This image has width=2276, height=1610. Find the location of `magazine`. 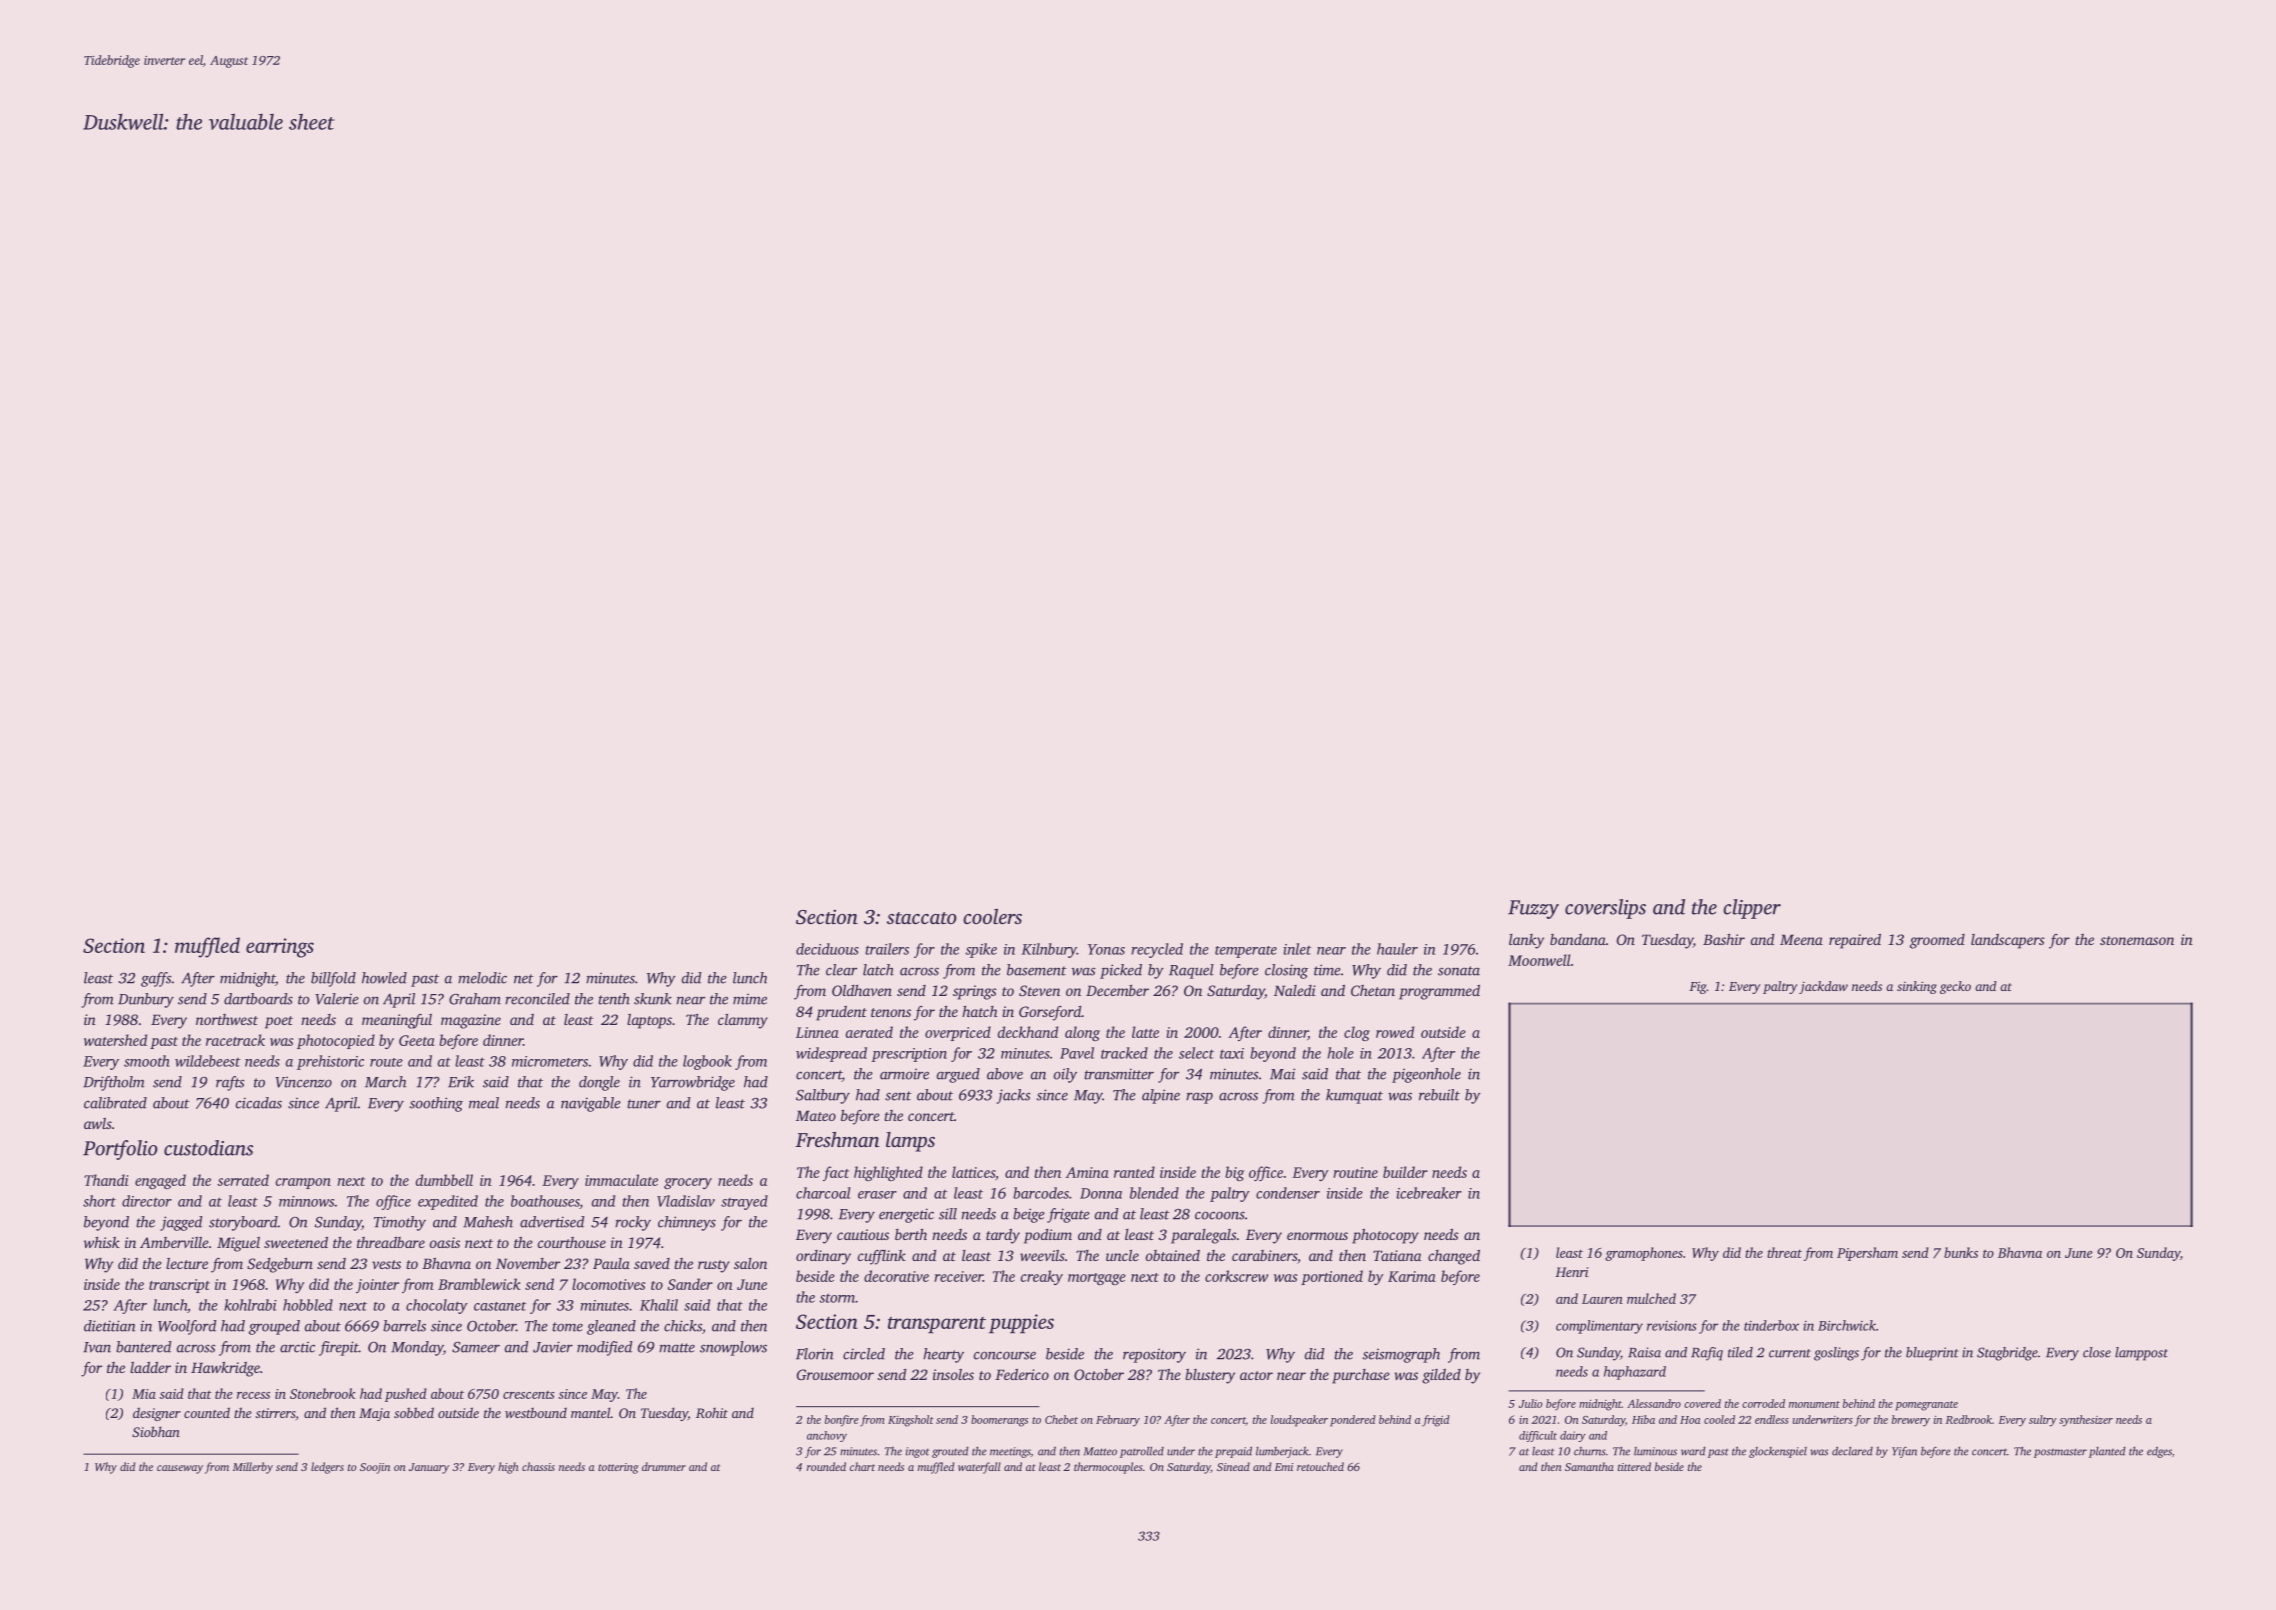

magazine is located at coordinates (471, 1021).
